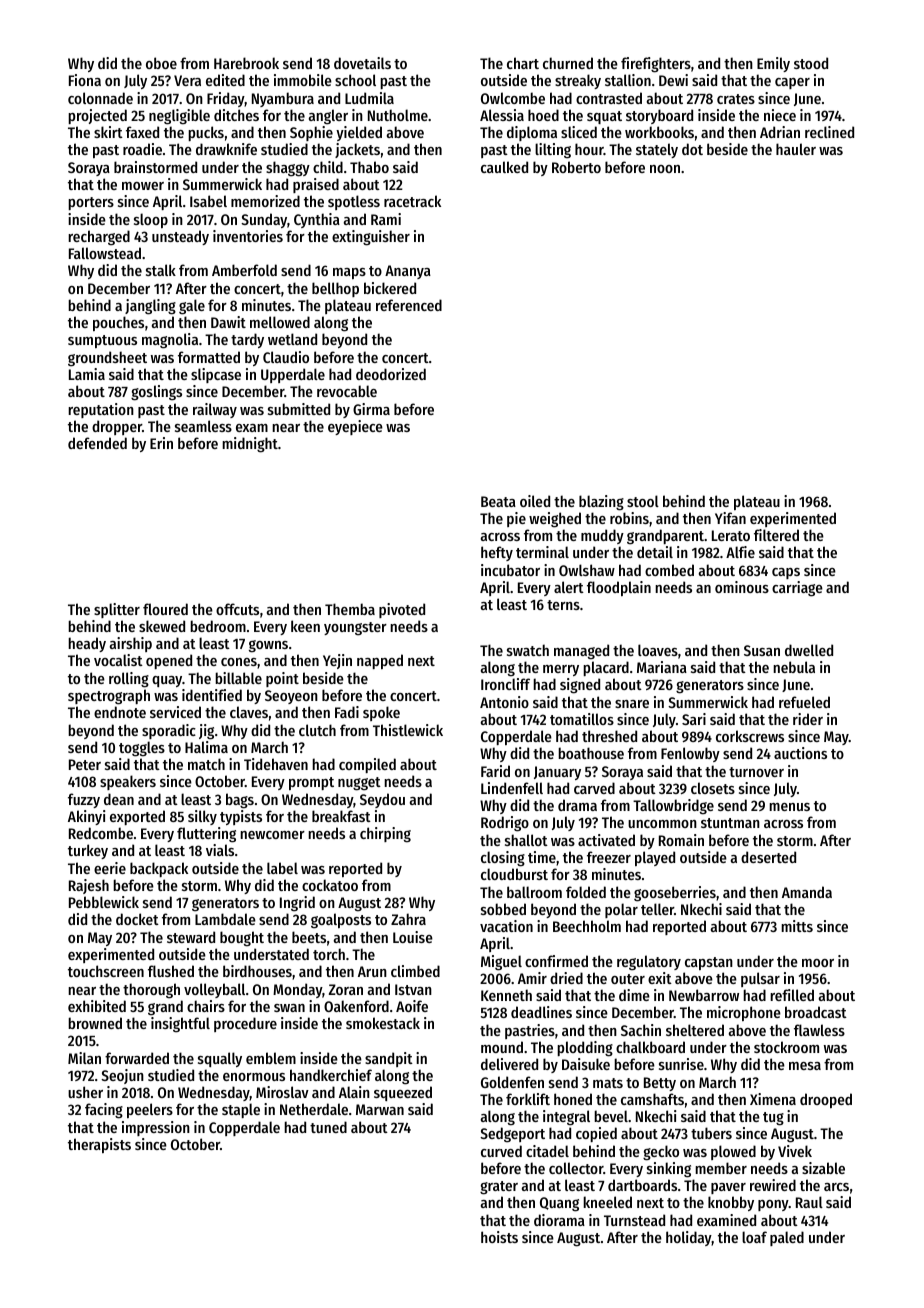 This document has width=924, height=1308. Describe the element at coordinates (276, 764) in the document. I see `Tidehaven` at that location.
